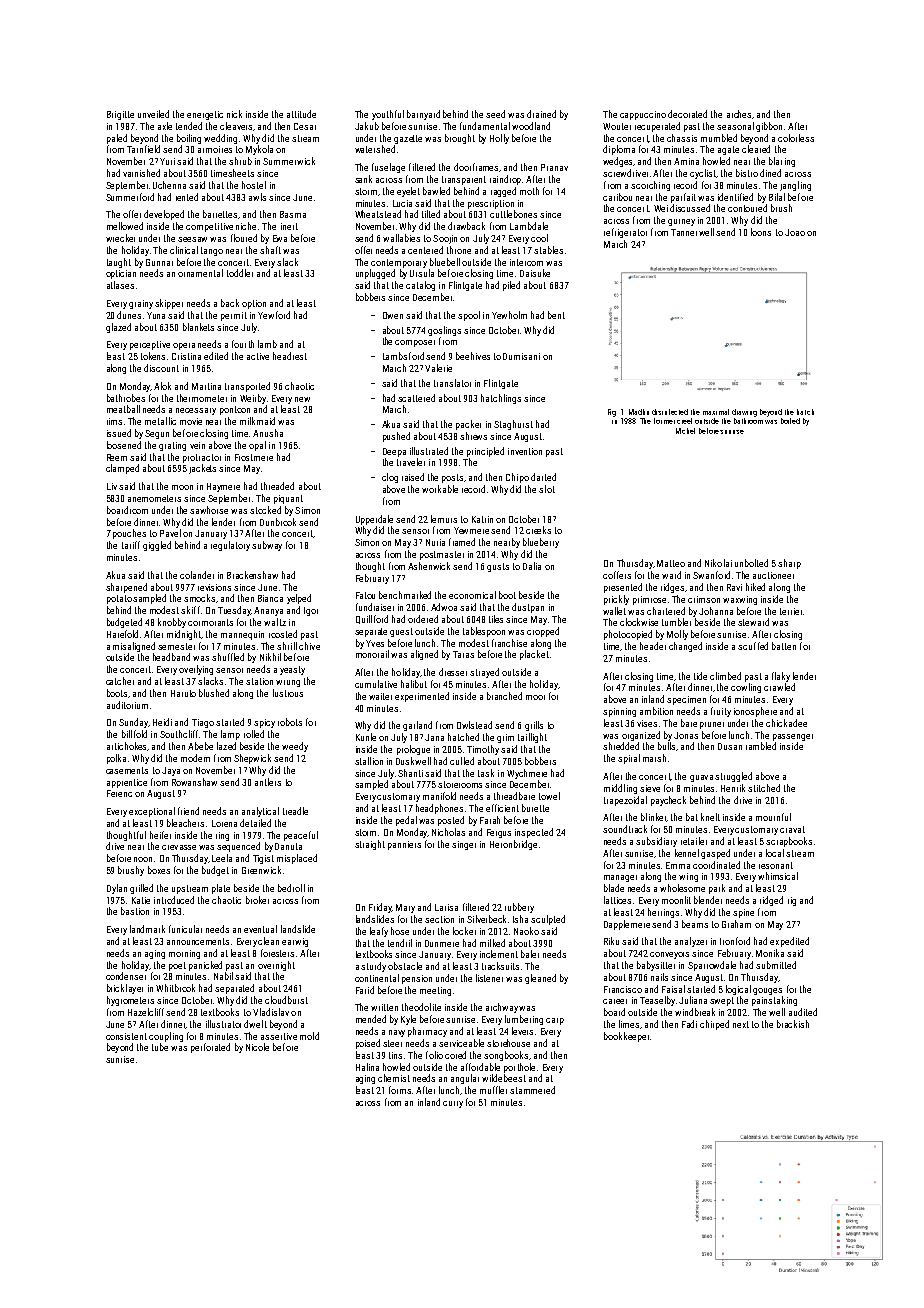 This screenshot has width=924, height=1308. Describe the element at coordinates (773, 575) in the screenshot. I see `auctioneer` at that location.
